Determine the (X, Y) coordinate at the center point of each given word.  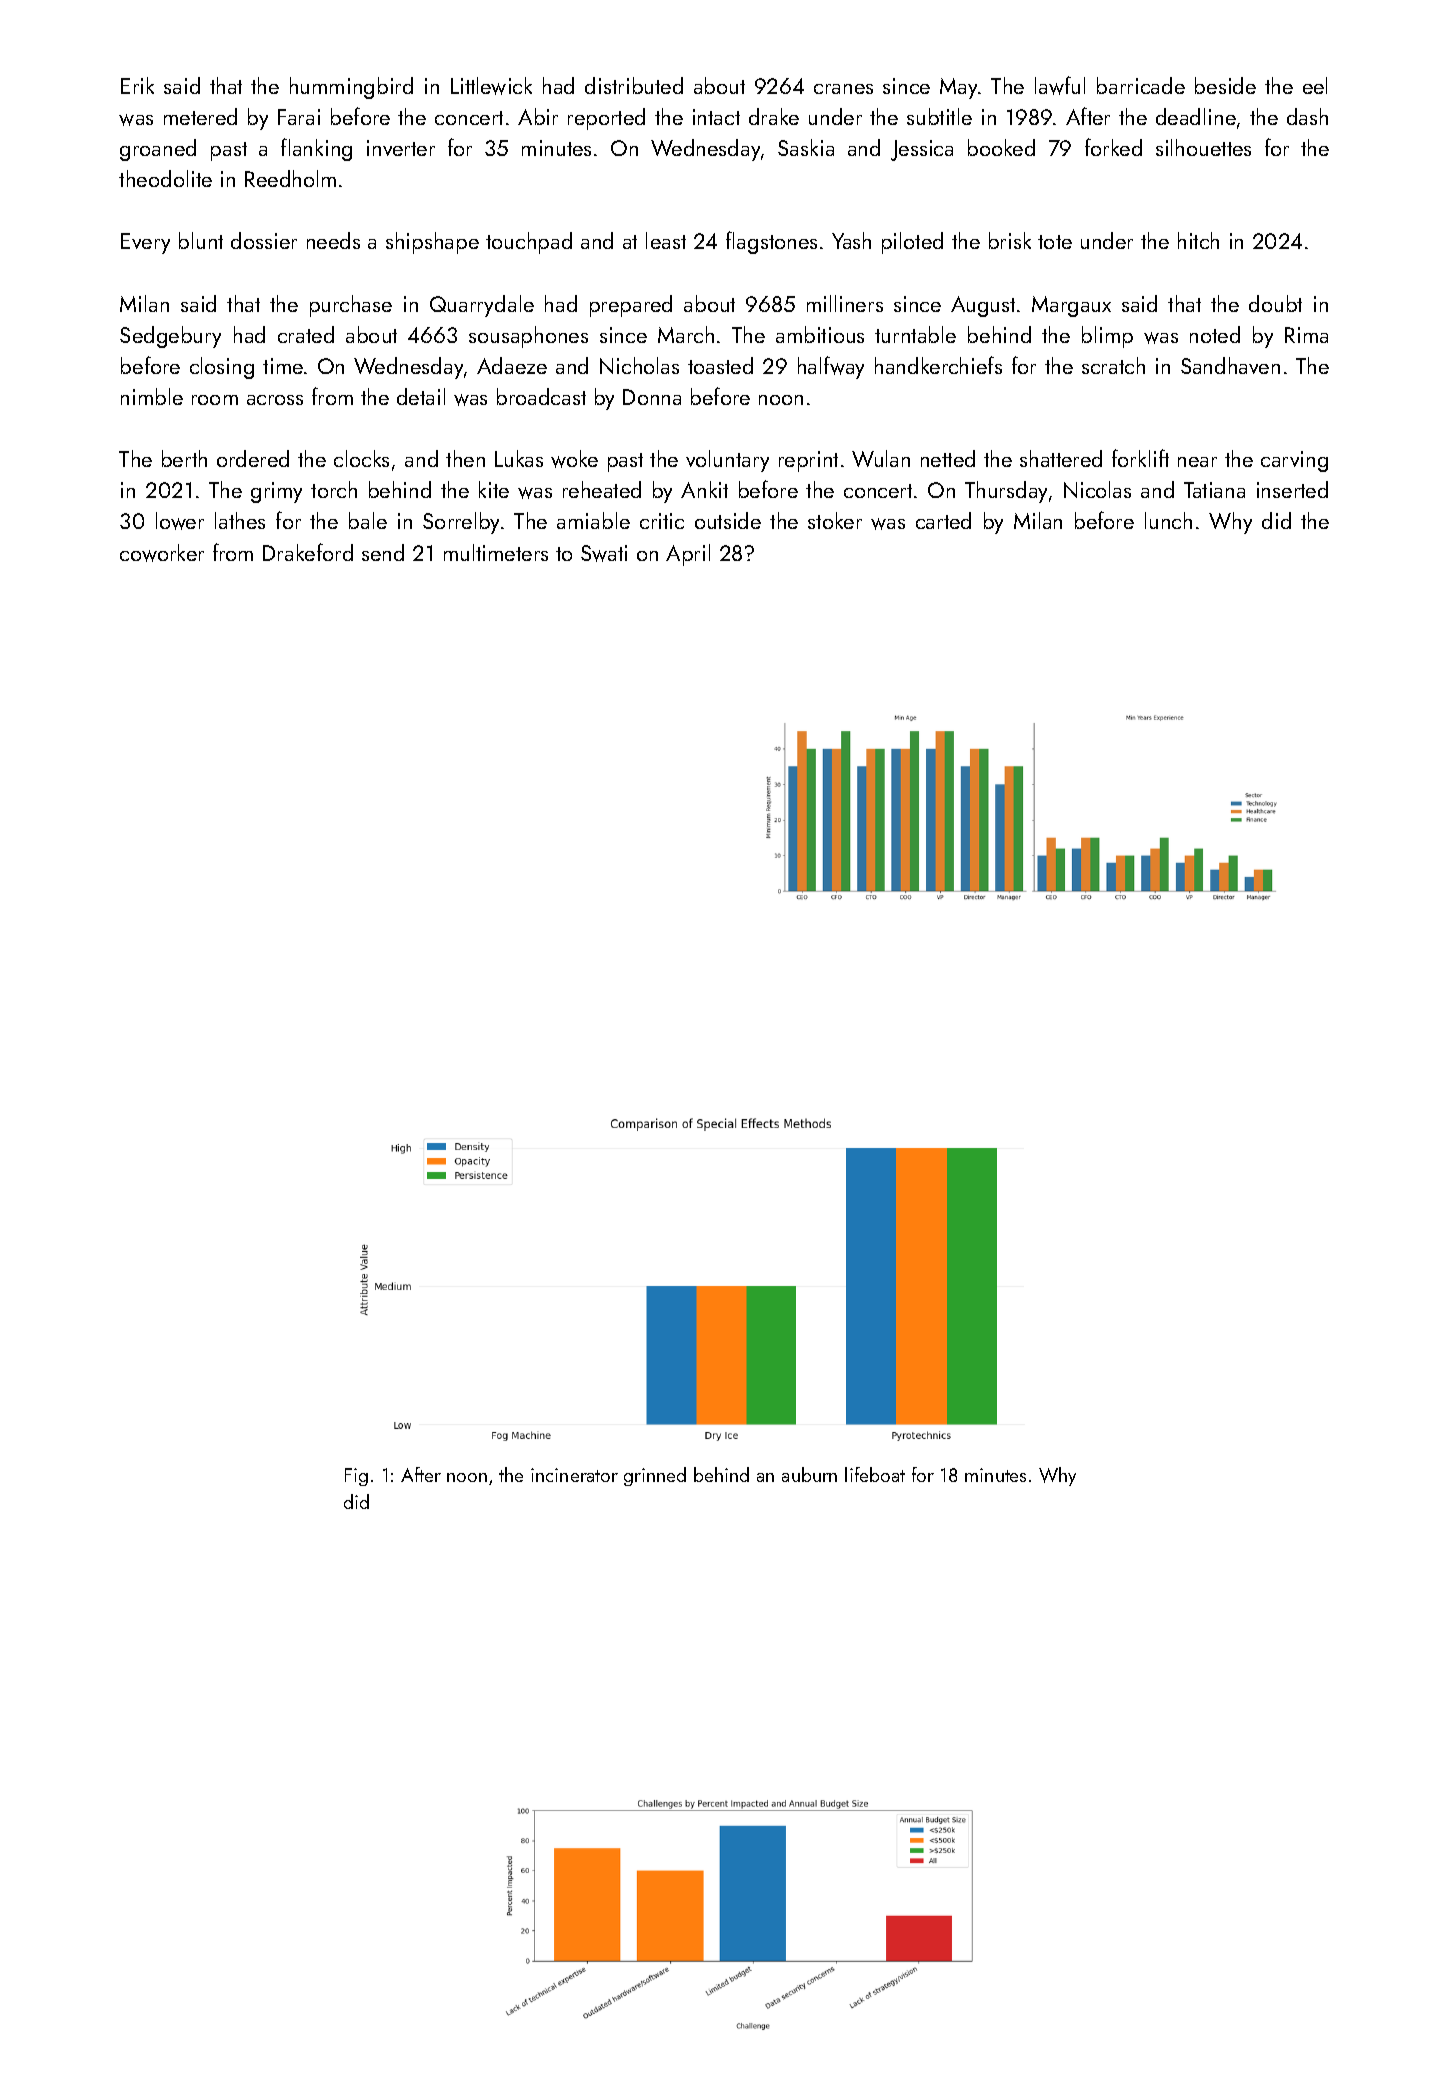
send (383, 552)
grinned (655, 1476)
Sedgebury (170, 337)
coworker (162, 553)
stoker (835, 520)
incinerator (574, 1475)
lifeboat (875, 1474)
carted (943, 520)
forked (1113, 147)
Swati (604, 553)
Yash (851, 240)
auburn (809, 1474)
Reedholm (290, 178)
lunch (1168, 520)
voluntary (727, 461)
